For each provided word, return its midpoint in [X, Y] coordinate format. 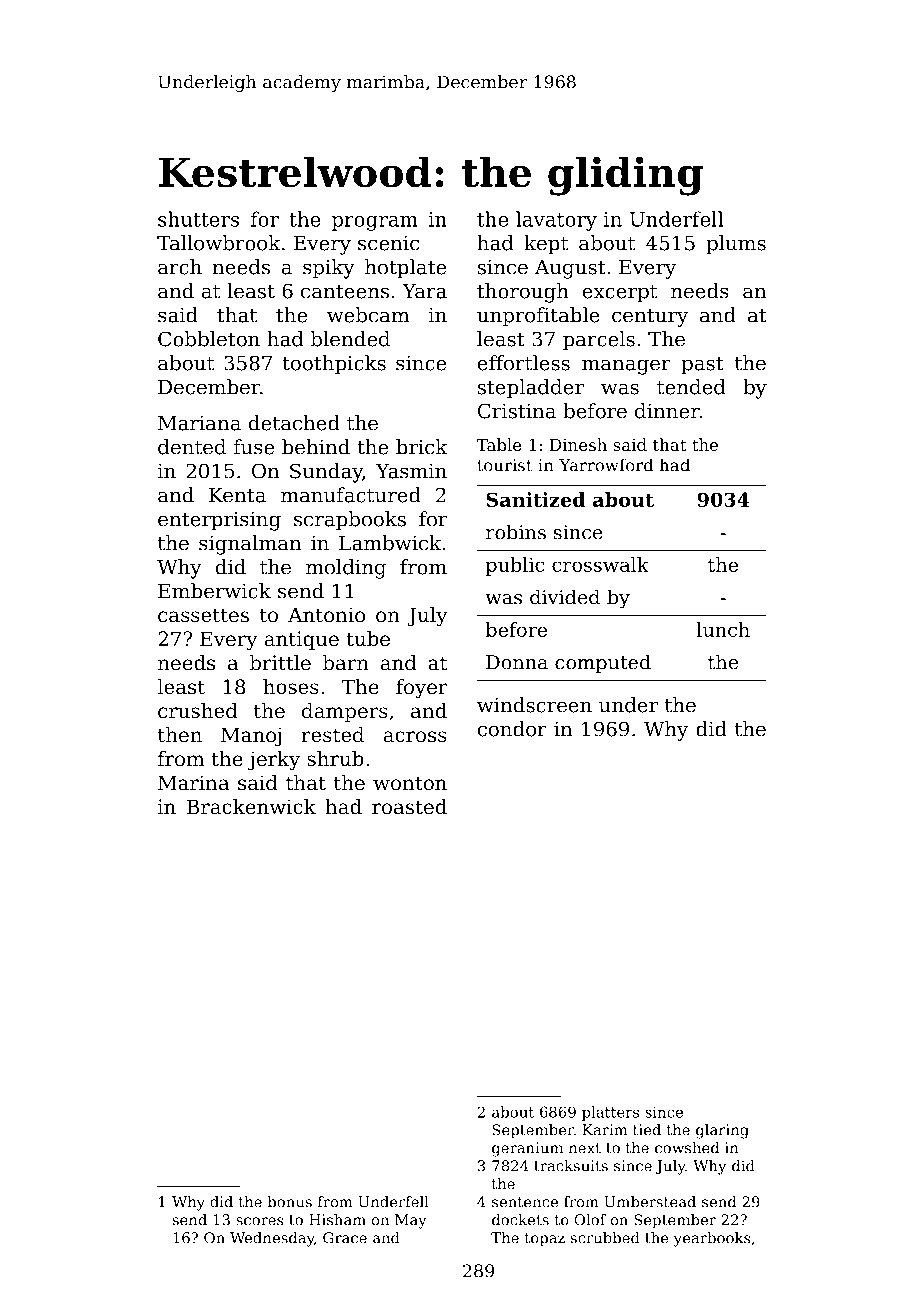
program [375, 223]
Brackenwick [251, 807]
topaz [545, 1240]
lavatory [556, 221]
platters [610, 1113]
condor [512, 729]
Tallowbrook [219, 243]
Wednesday [272, 1239]
